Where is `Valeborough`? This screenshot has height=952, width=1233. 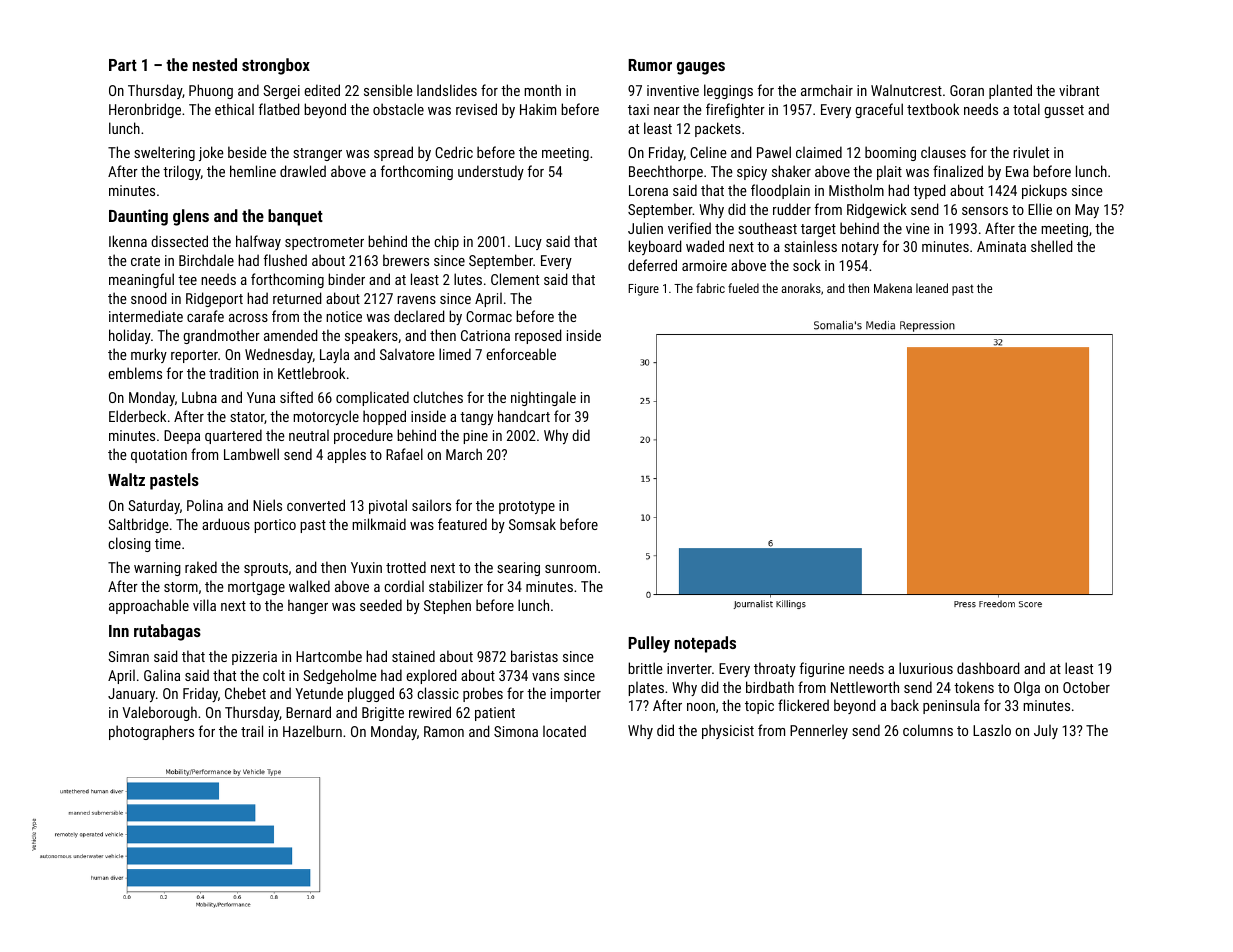
Valeborough is located at coordinates (159, 713).
